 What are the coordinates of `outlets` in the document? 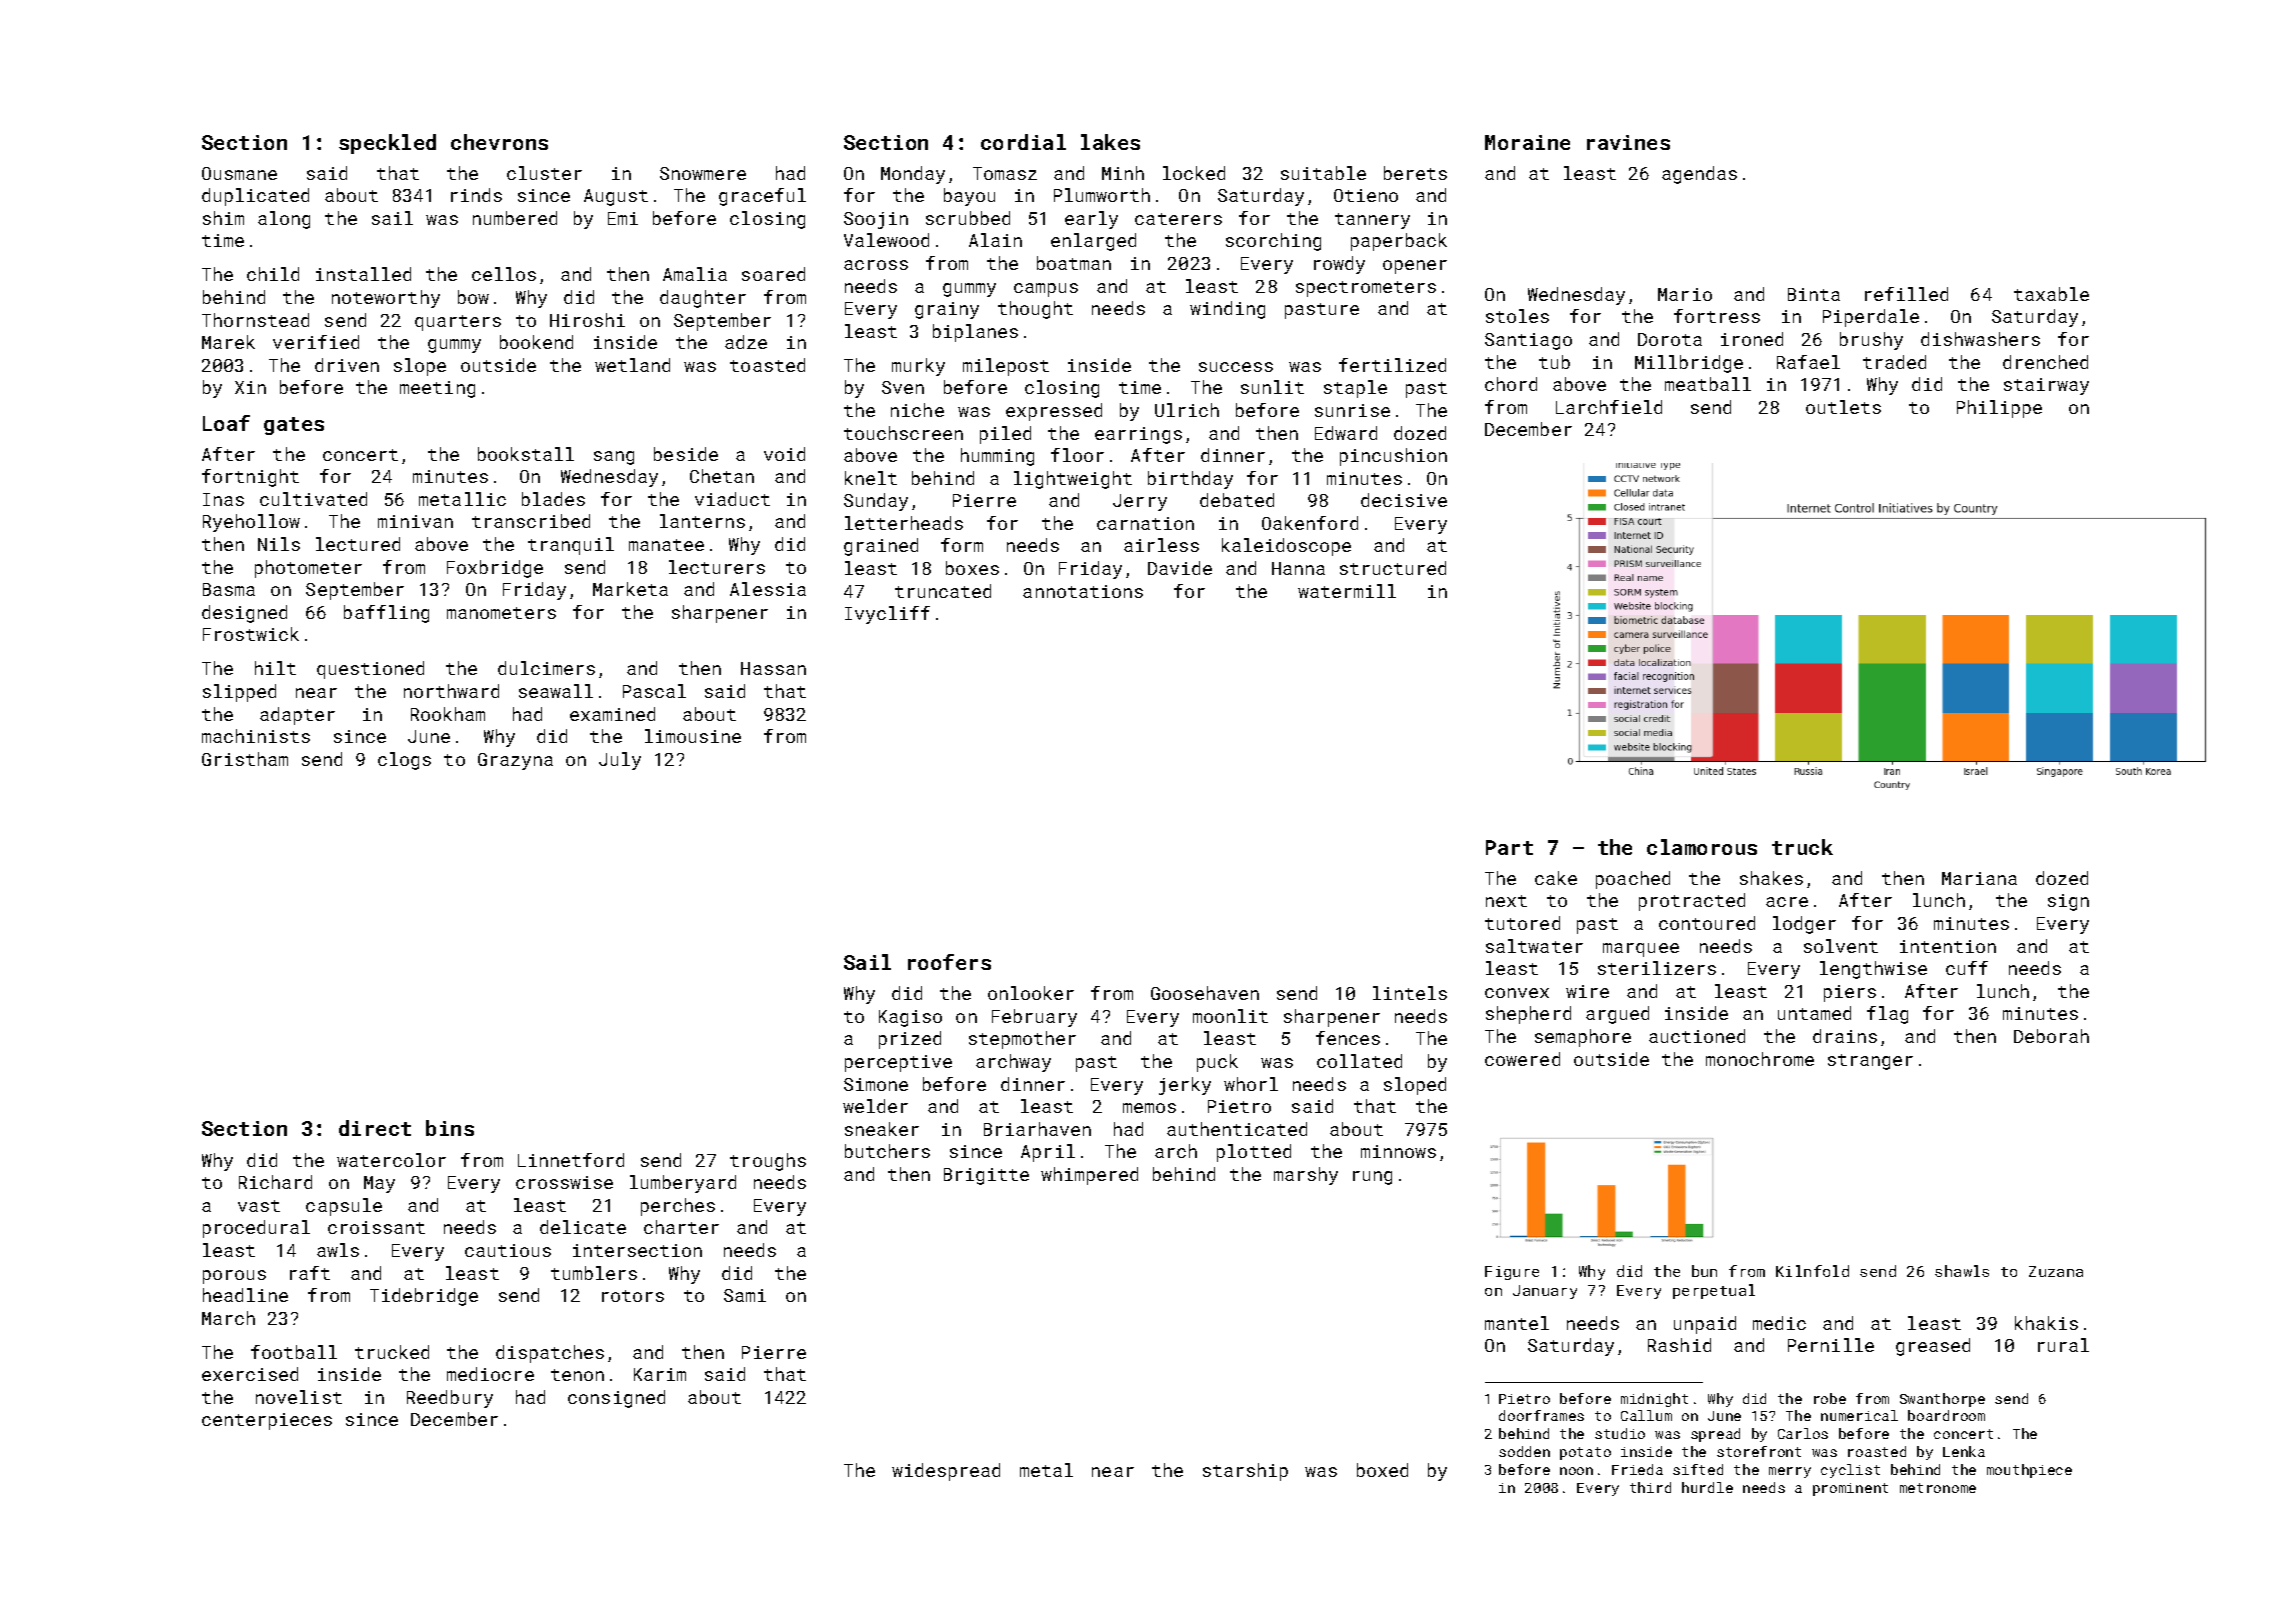 It's located at (1843, 407).
